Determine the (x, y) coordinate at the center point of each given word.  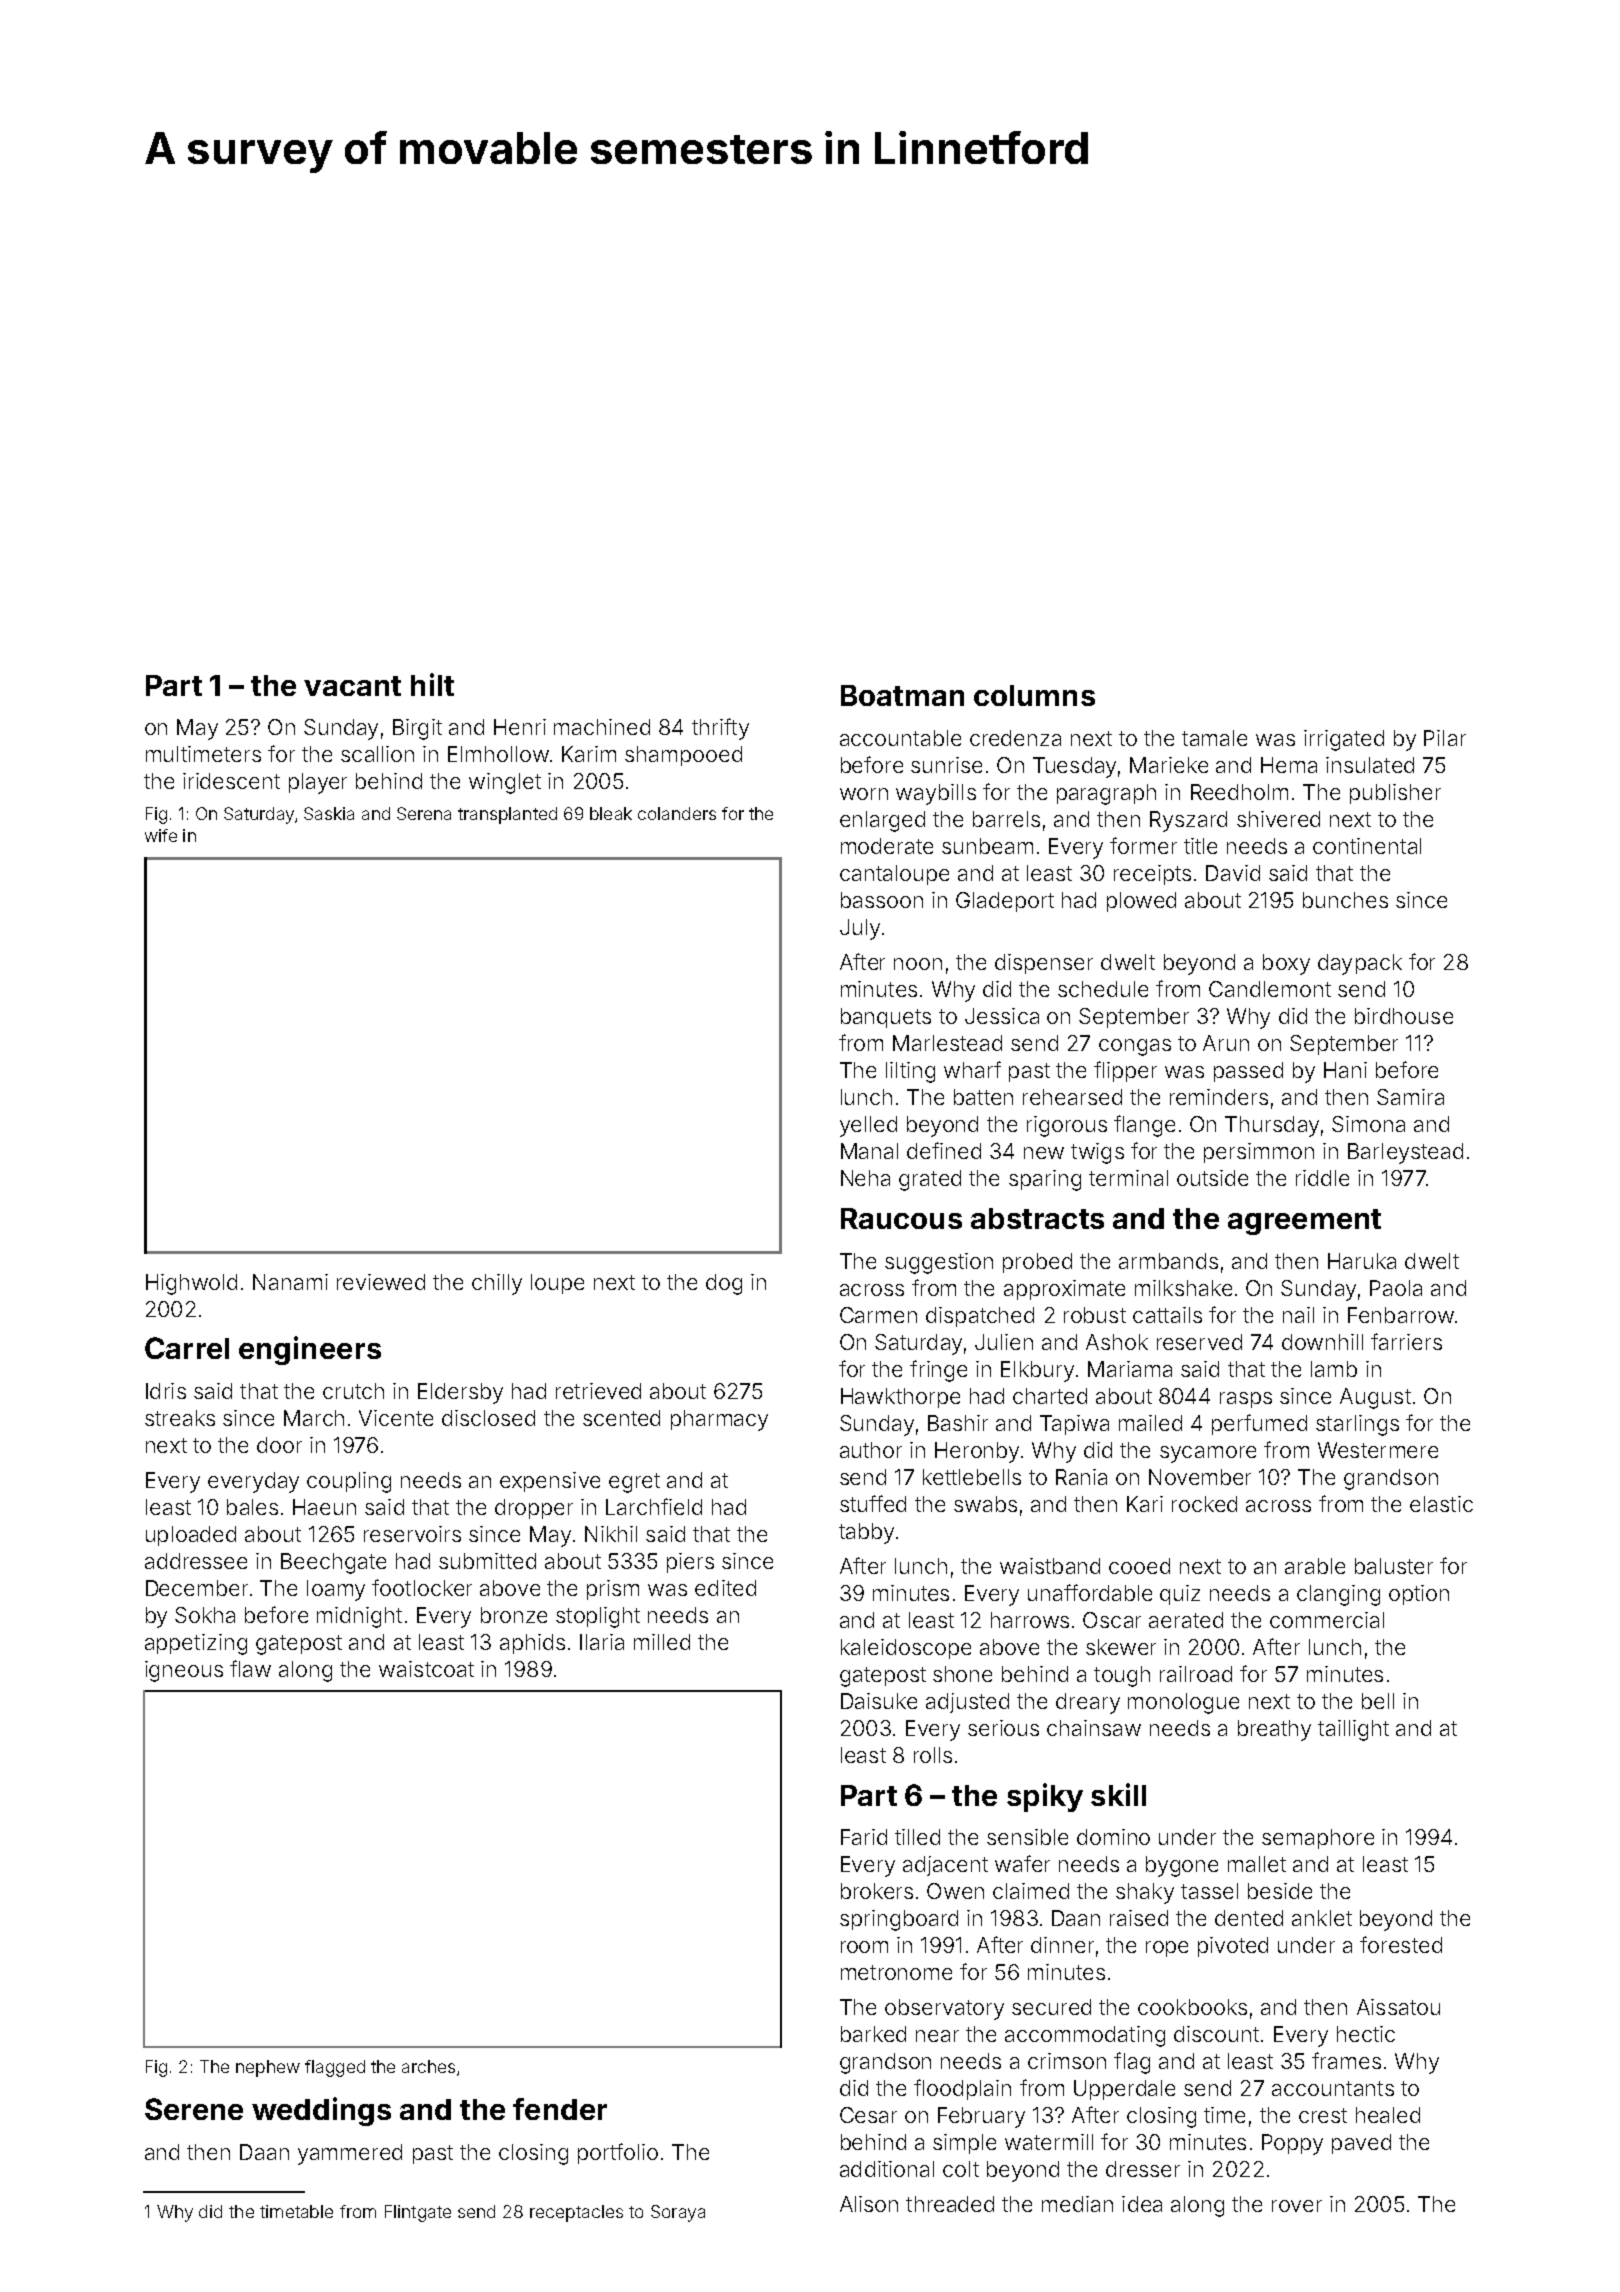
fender (560, 2109)
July (860, 929)
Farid (864, 1837)
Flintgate (418, 2213)
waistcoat (426, 1669)
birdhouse (1404, 1016)
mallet (1257, 1864)
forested (1401, 1944)
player (318, 783)
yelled (868, 1126)
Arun (1226, 1043)
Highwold (191, 1284)
